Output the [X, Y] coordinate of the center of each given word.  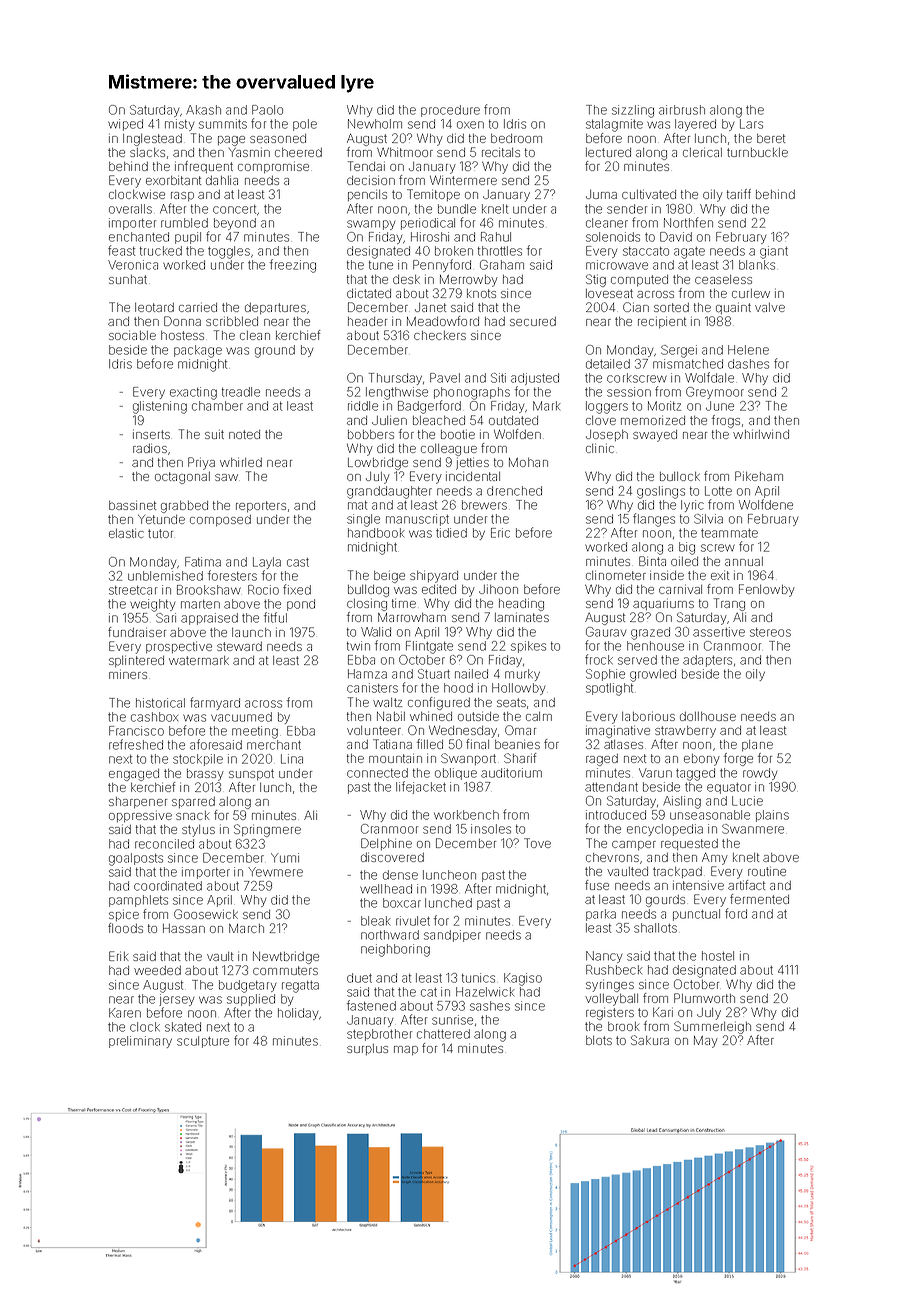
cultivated [649, 194]
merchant [274, 745]
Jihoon [498, 589]
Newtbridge [286, 957]
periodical [428, 224]
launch [251, 632]
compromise [273, 167]
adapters [707, 661]
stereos [770, 632]
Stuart [434, 674]
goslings [661, 492]
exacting [193, 393]
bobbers [371, 434]
